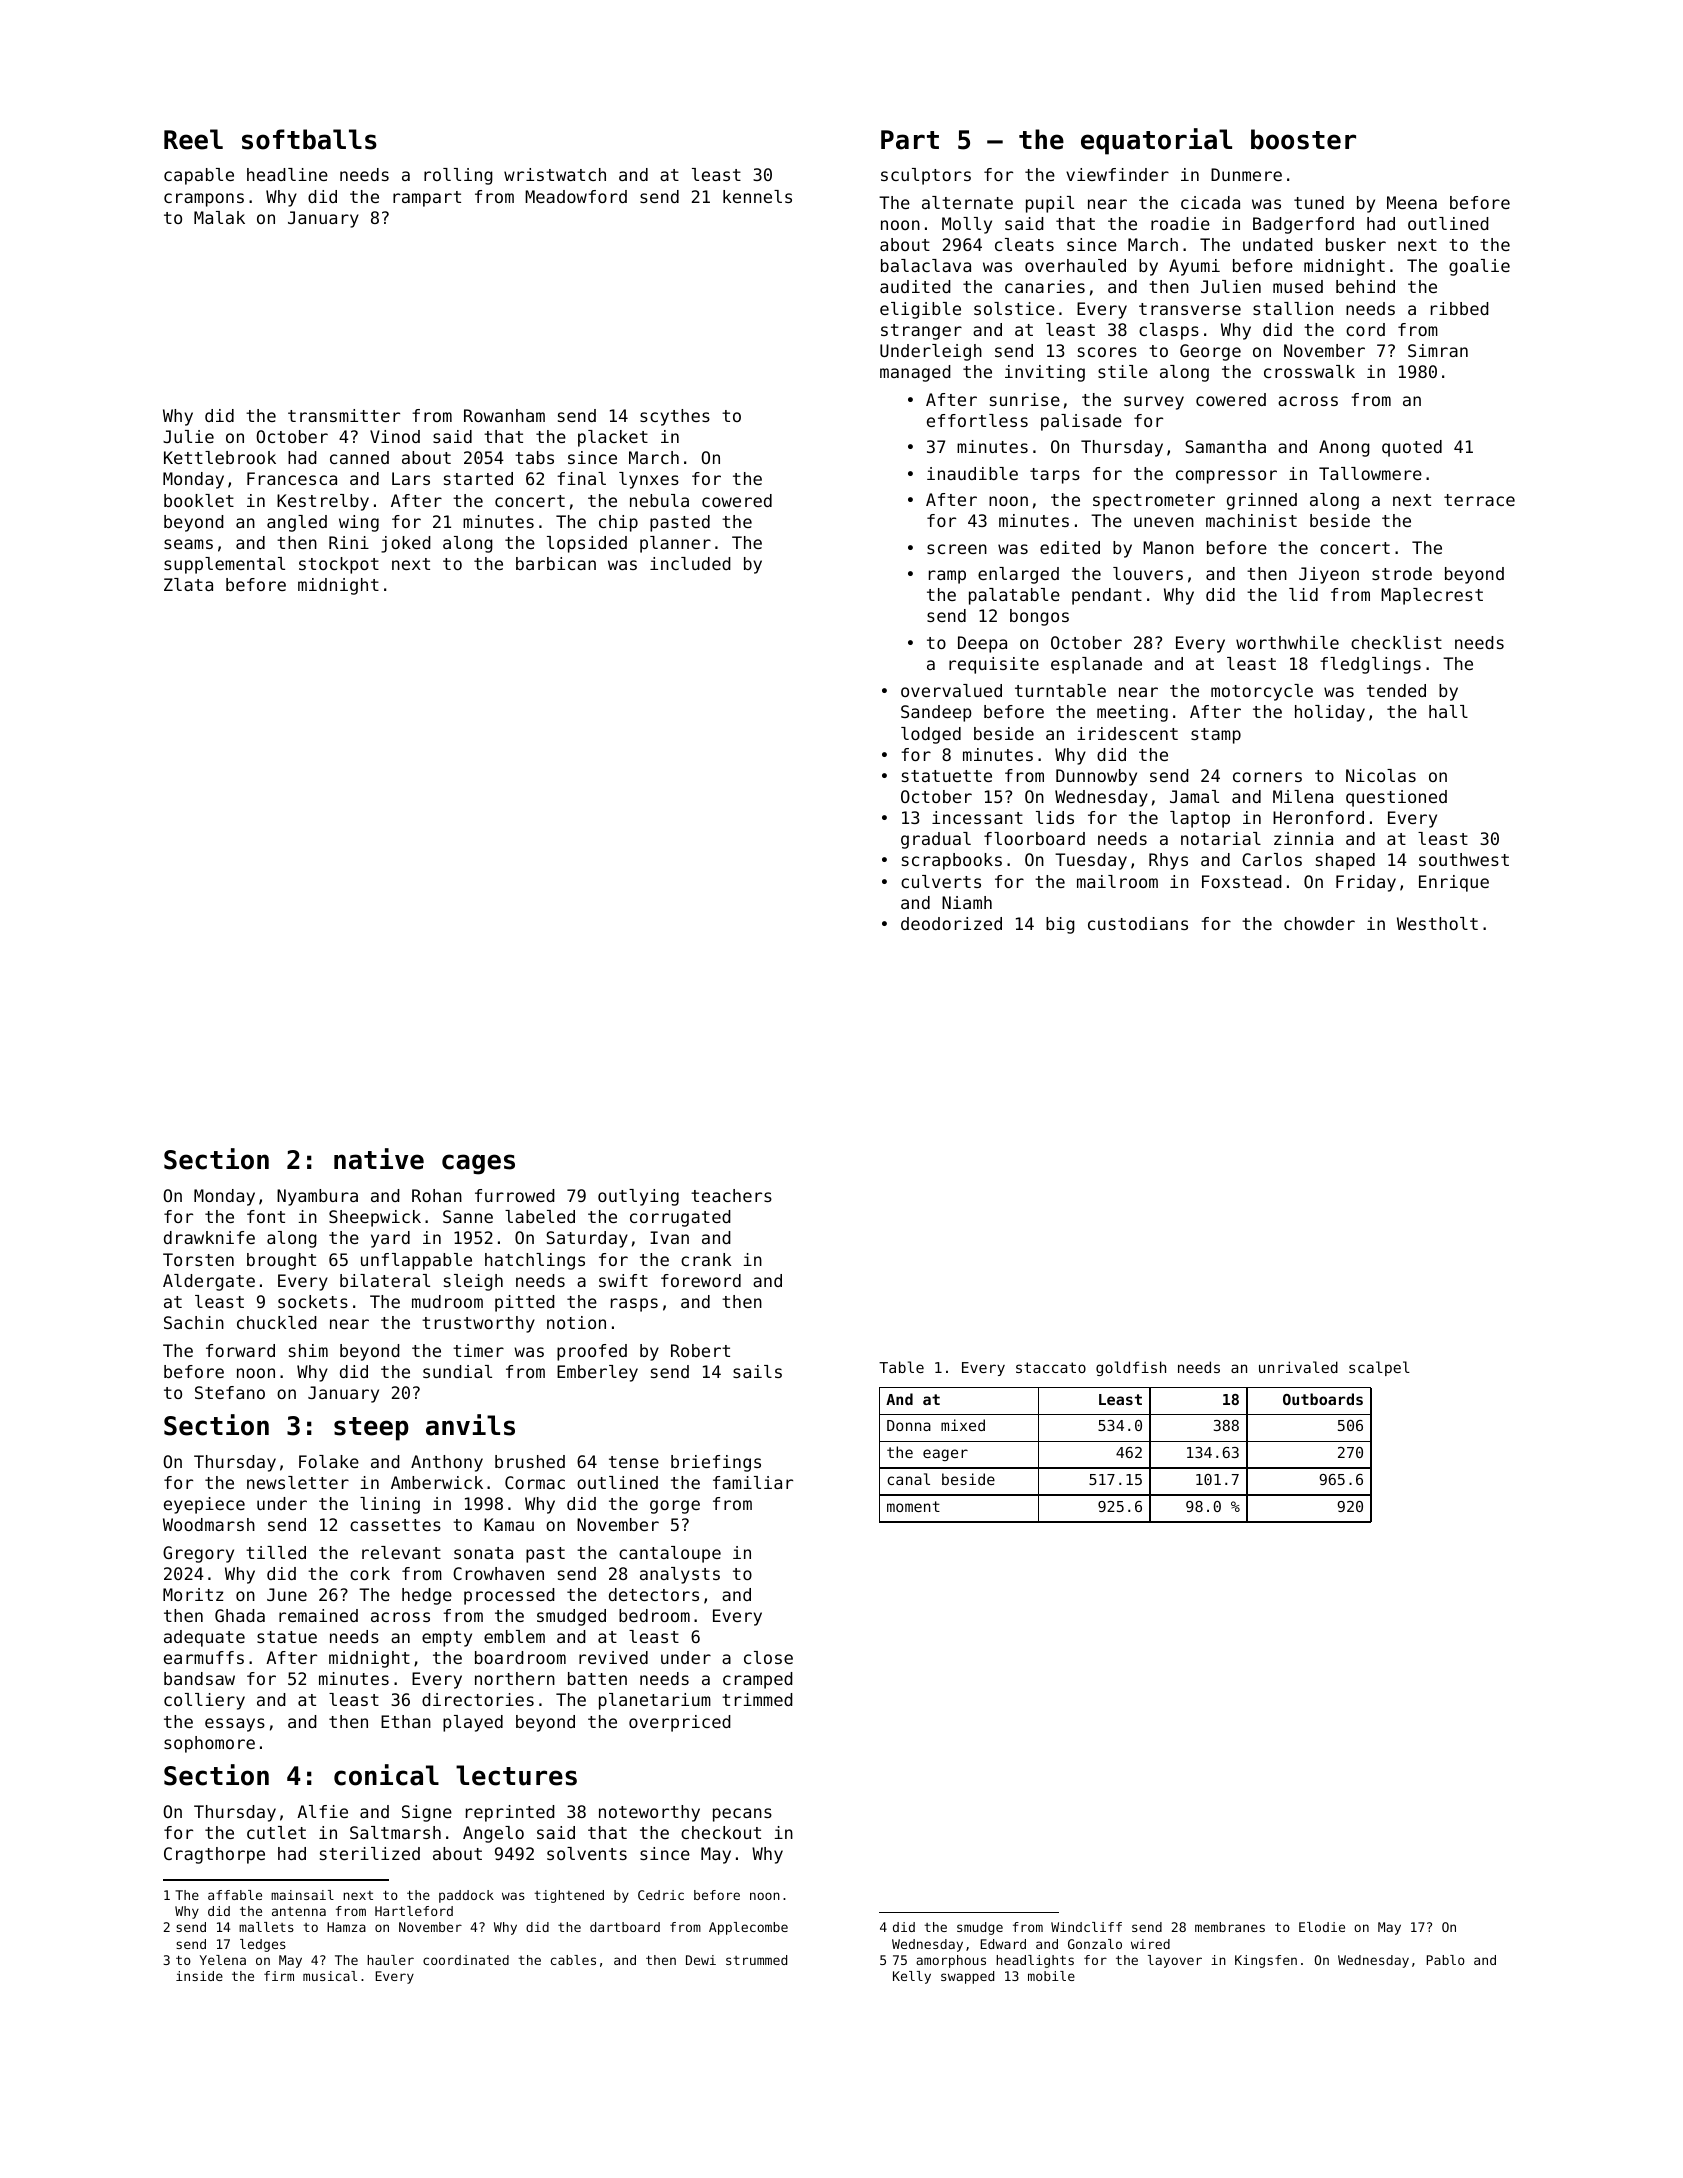 This screenshot has height=2178, width=1683. I want to click on deodorized, so click(951, 923).
